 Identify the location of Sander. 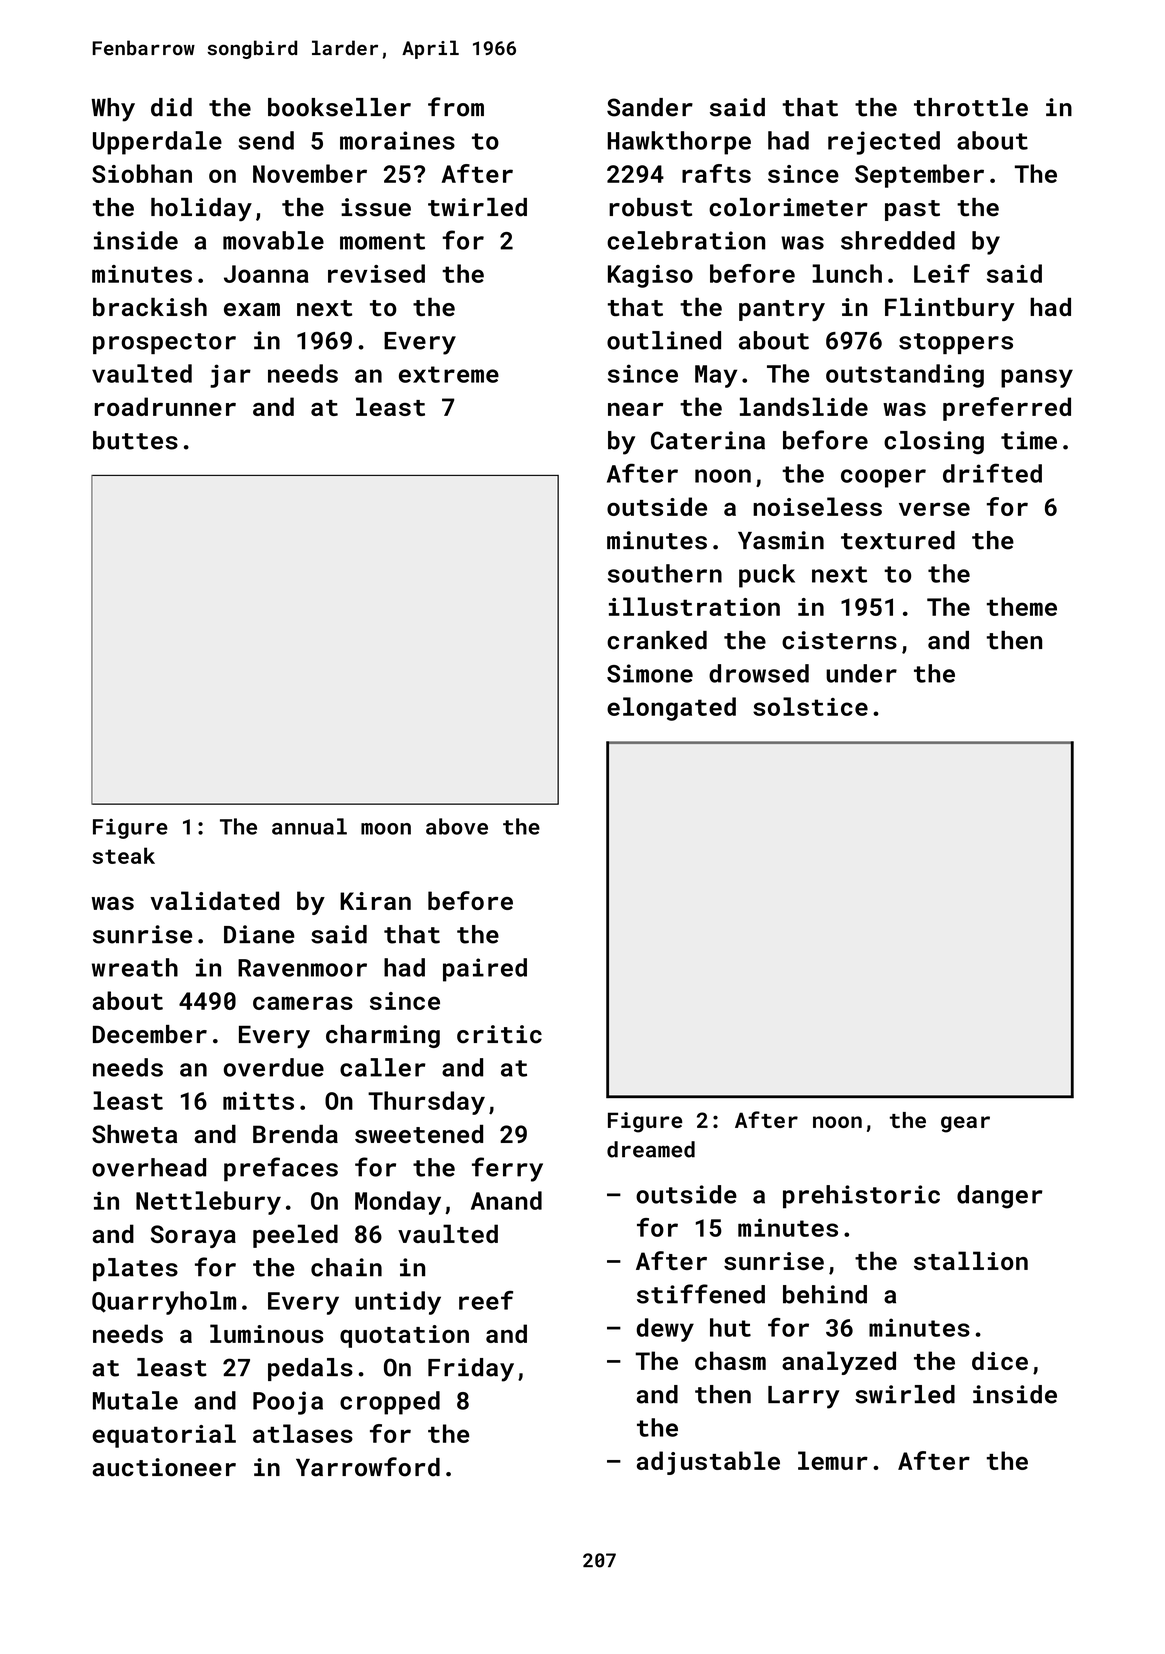
(650, 107).
